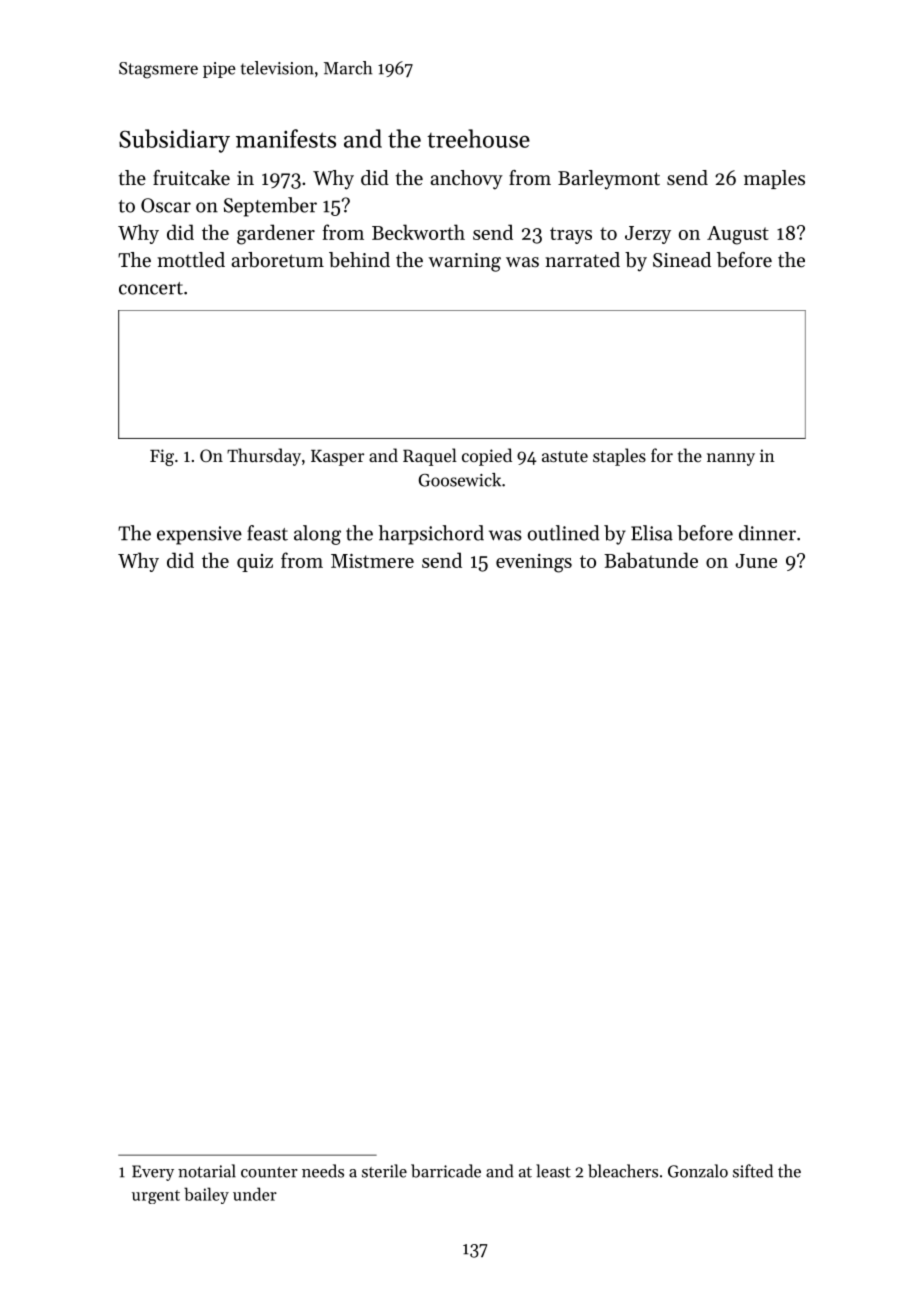  I want to click on counter, so click(269, 1172).
